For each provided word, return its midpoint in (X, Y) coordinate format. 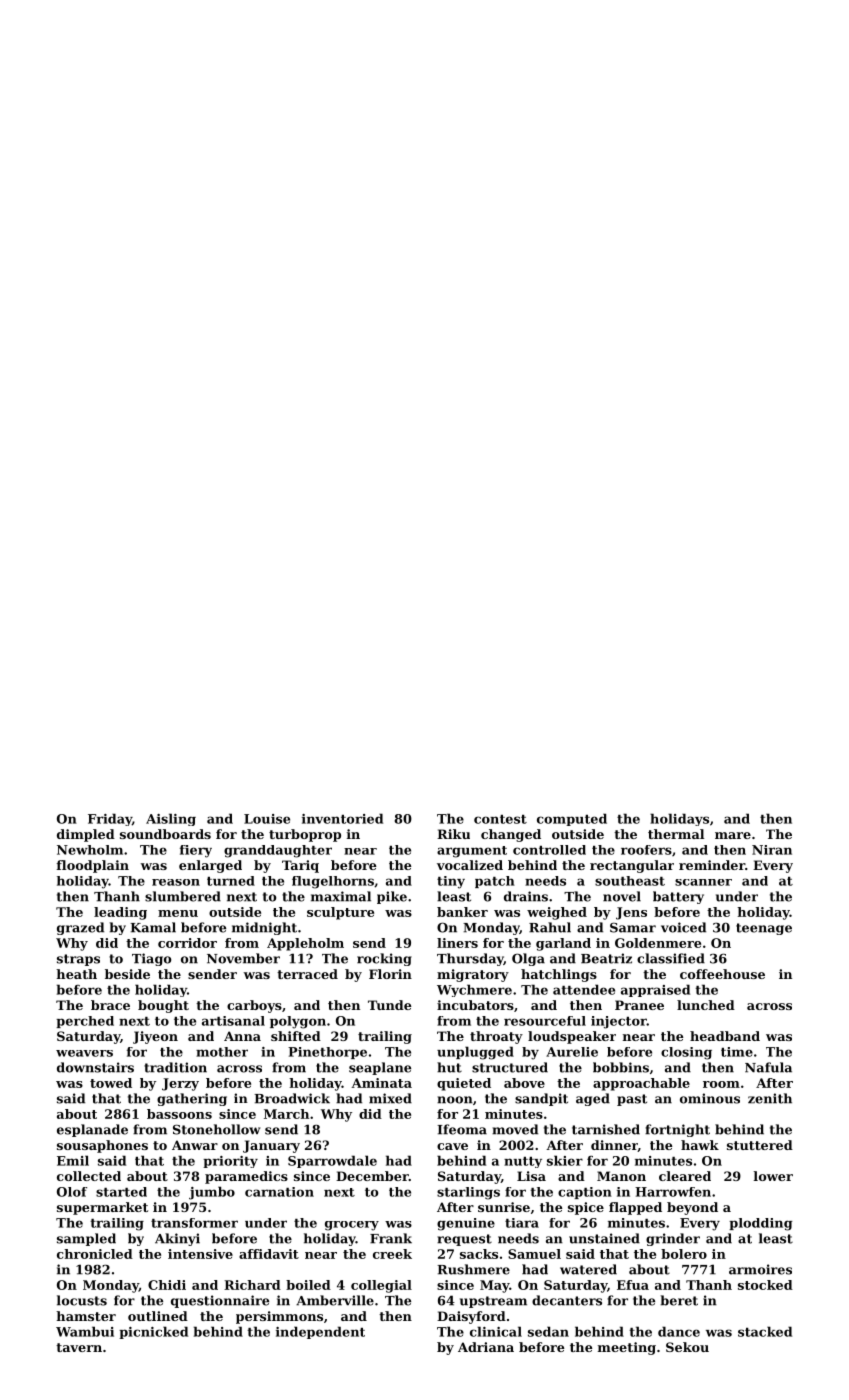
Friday (110, 819)
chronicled (95, 1254)
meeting (627, 1348)
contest (500, 819)
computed (572, 819)
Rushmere (473, 1269)
